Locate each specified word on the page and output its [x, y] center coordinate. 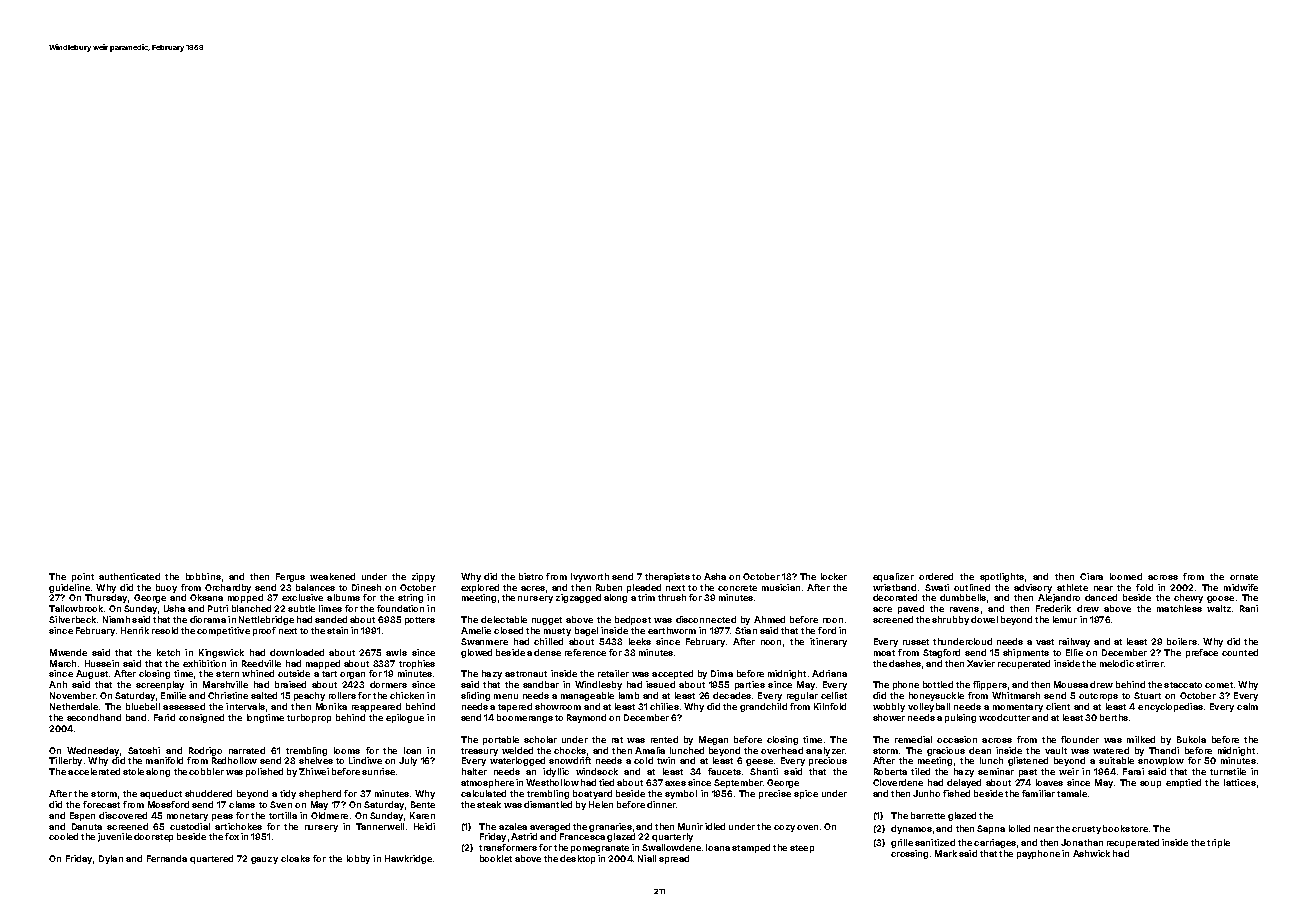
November [72, 695]
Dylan [111, 859]
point [83, 577]
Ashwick [1091, 853]
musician [781, 587]
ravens [964, 609]
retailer [613, 673]
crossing [909, 854]
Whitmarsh [1016, 695]
